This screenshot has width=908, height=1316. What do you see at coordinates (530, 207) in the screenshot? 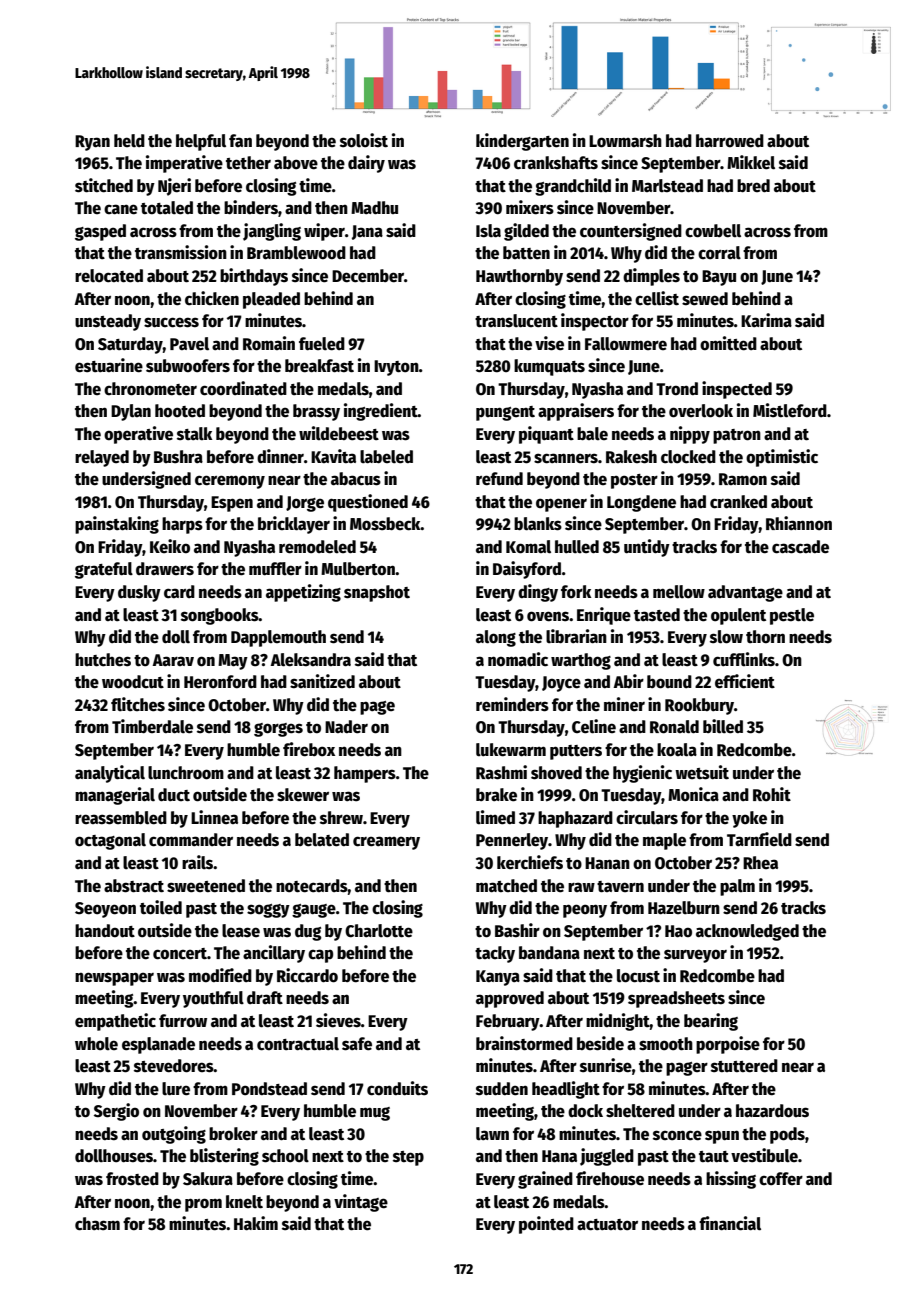
I see `mixers` at bounding box center [530, 207].
